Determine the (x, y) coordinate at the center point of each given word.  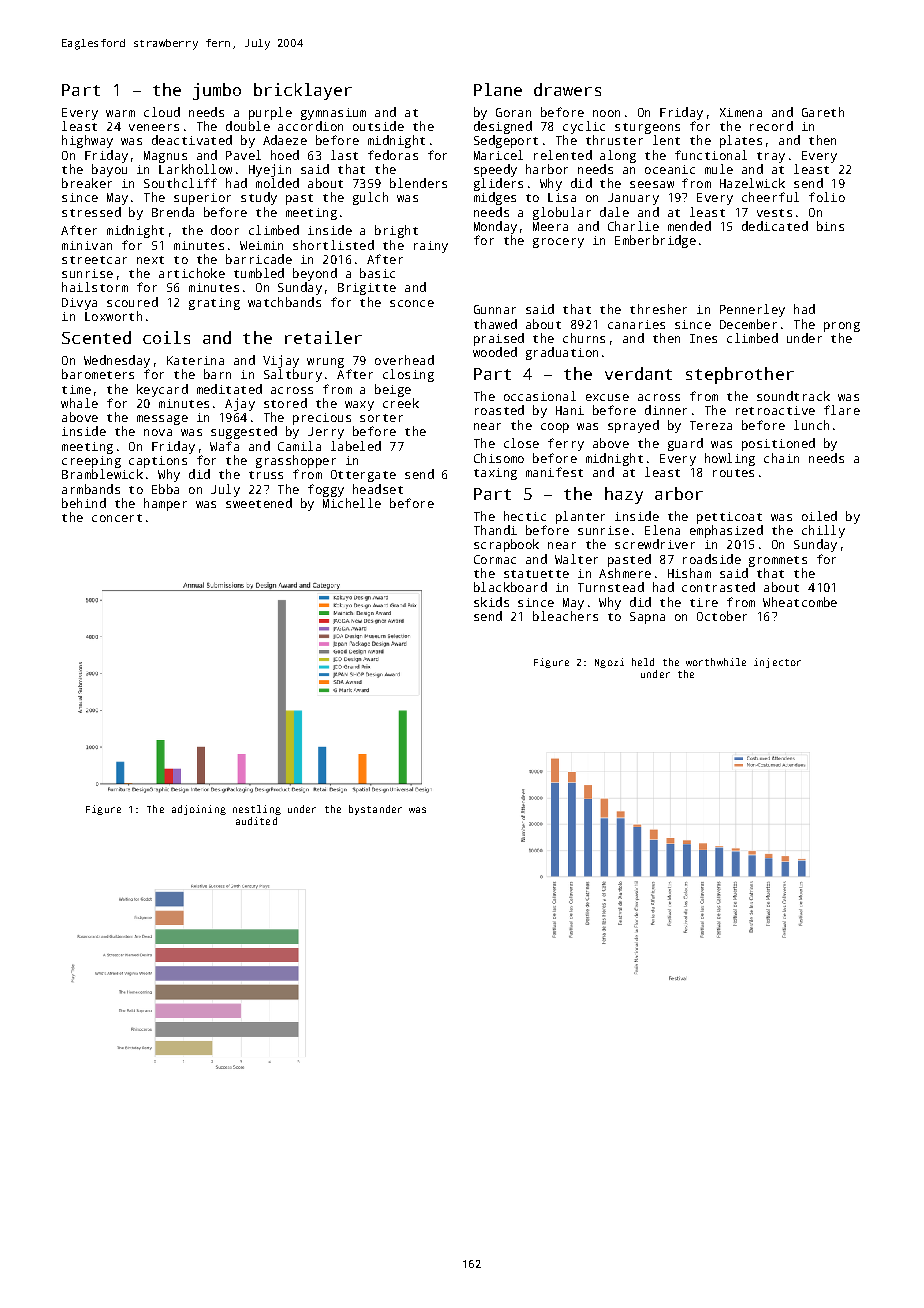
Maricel (498, 155)
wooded (495, 352)
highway (87, 141)
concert (117, 518)
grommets (778, 561)
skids (491, 602)
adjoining (199, 810)
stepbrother (740, 375)
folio (827, 197)
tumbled (259, 273)
